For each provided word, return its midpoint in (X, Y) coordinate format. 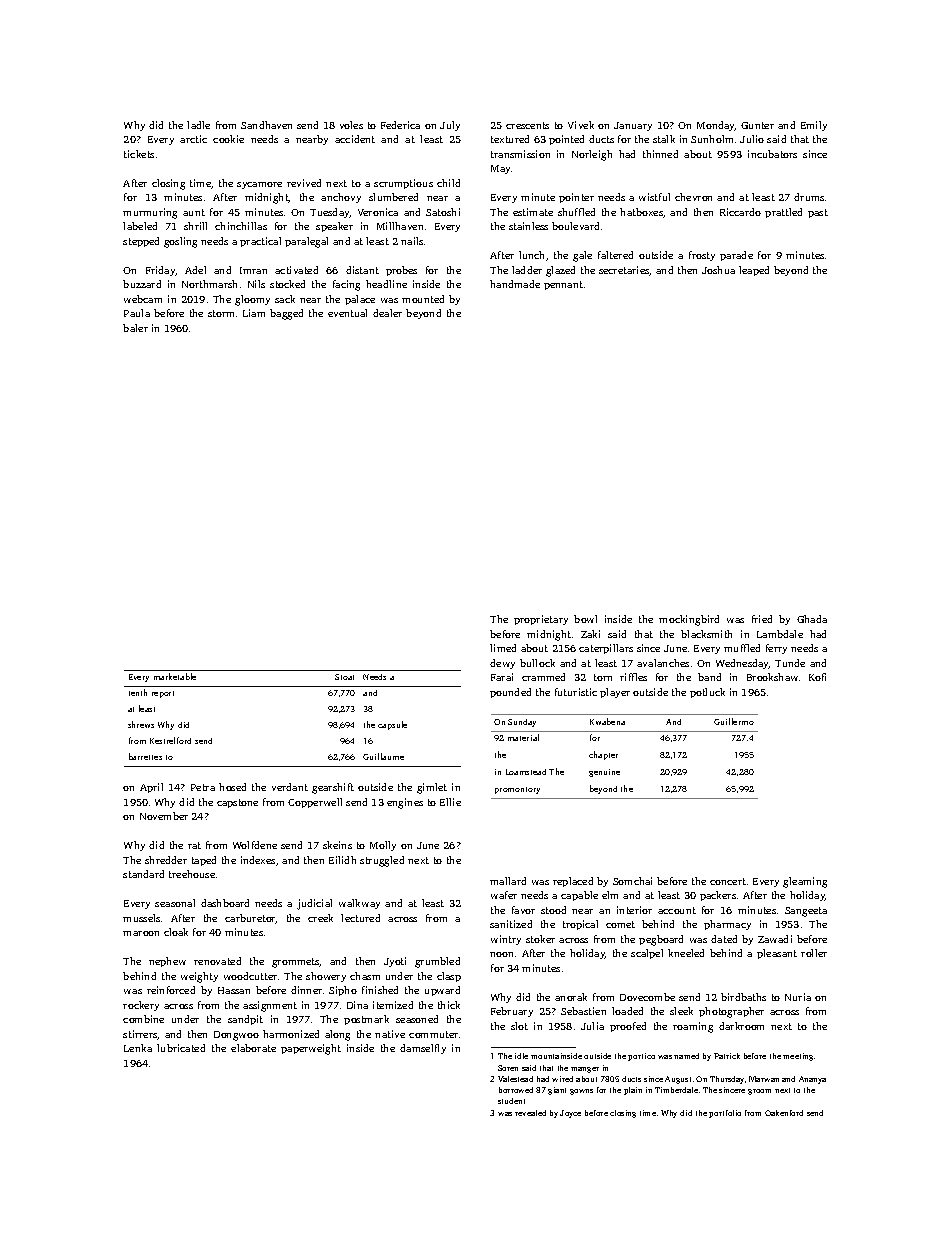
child (448, 183)
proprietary (541, 620)
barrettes (145, 756)
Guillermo (734, 721)
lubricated (181, 1048)
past (818, 213)
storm (221, 313)
